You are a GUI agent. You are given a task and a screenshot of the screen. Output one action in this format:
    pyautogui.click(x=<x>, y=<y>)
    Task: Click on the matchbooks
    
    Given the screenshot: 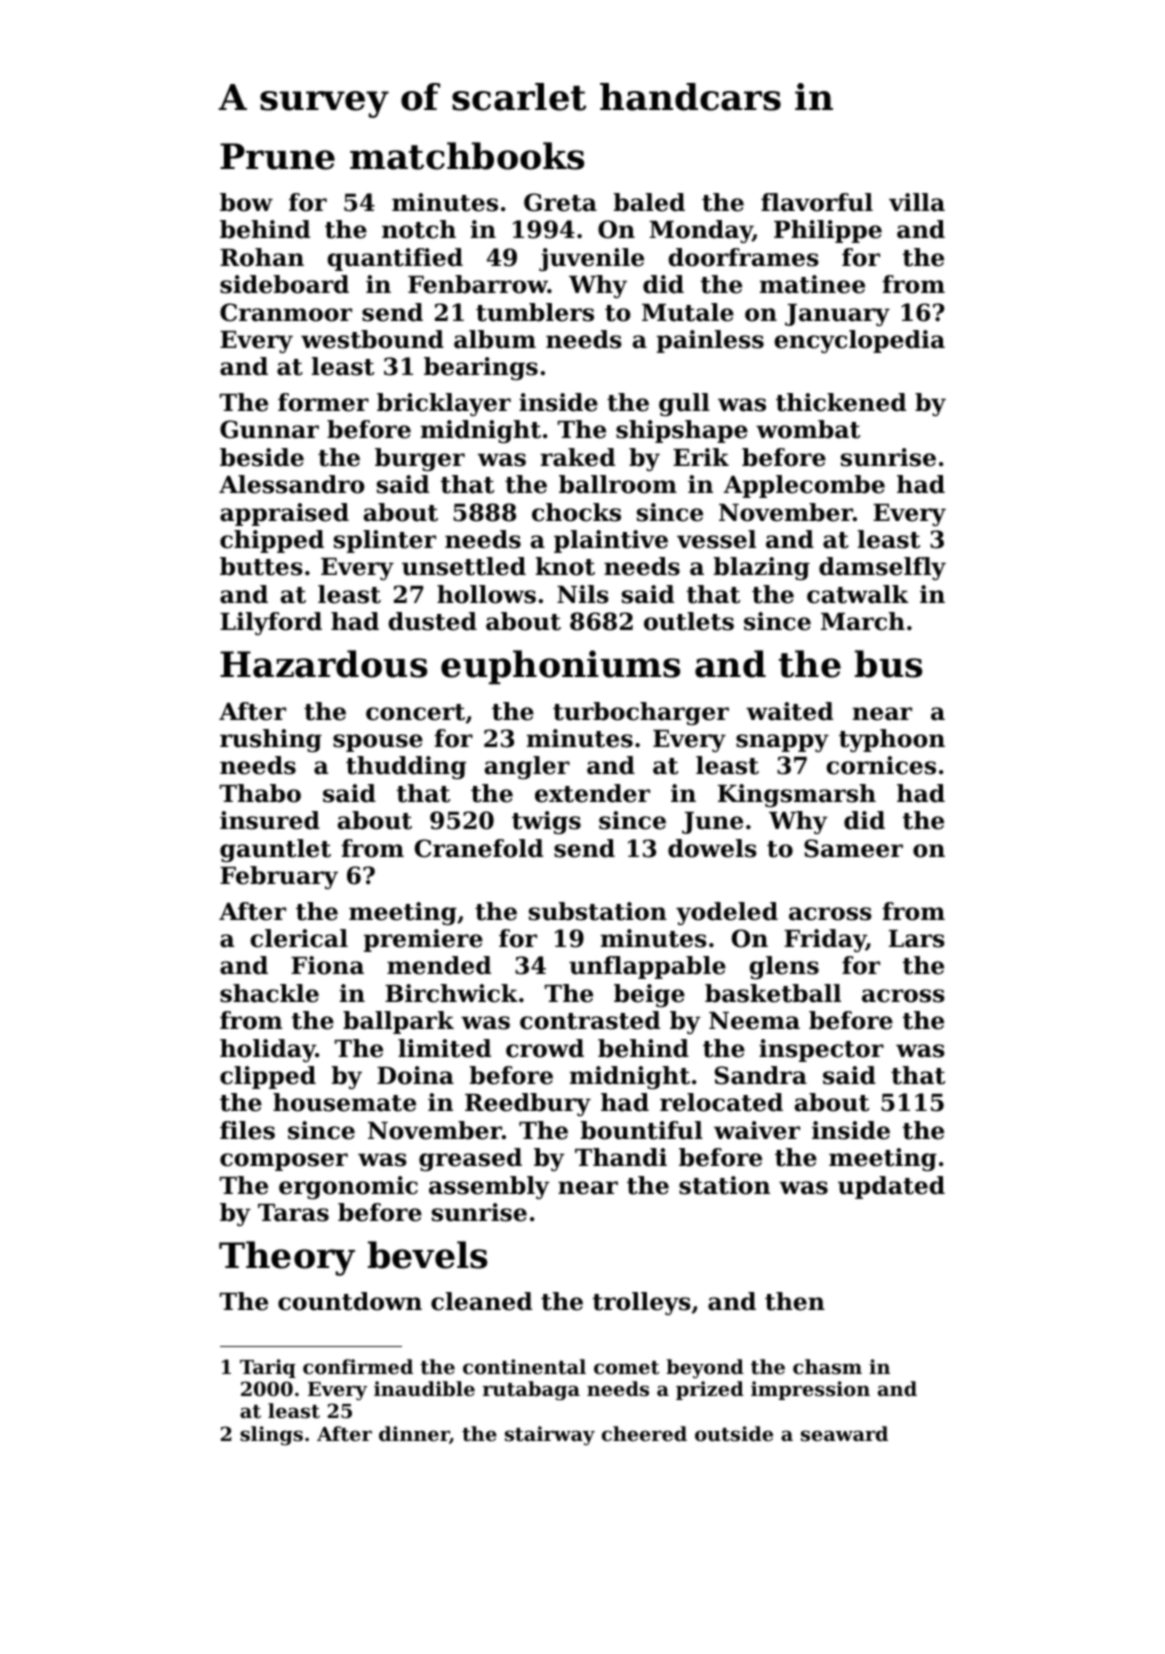 What is the action you would take?
    pyautogui.click(x=467, y=156)
